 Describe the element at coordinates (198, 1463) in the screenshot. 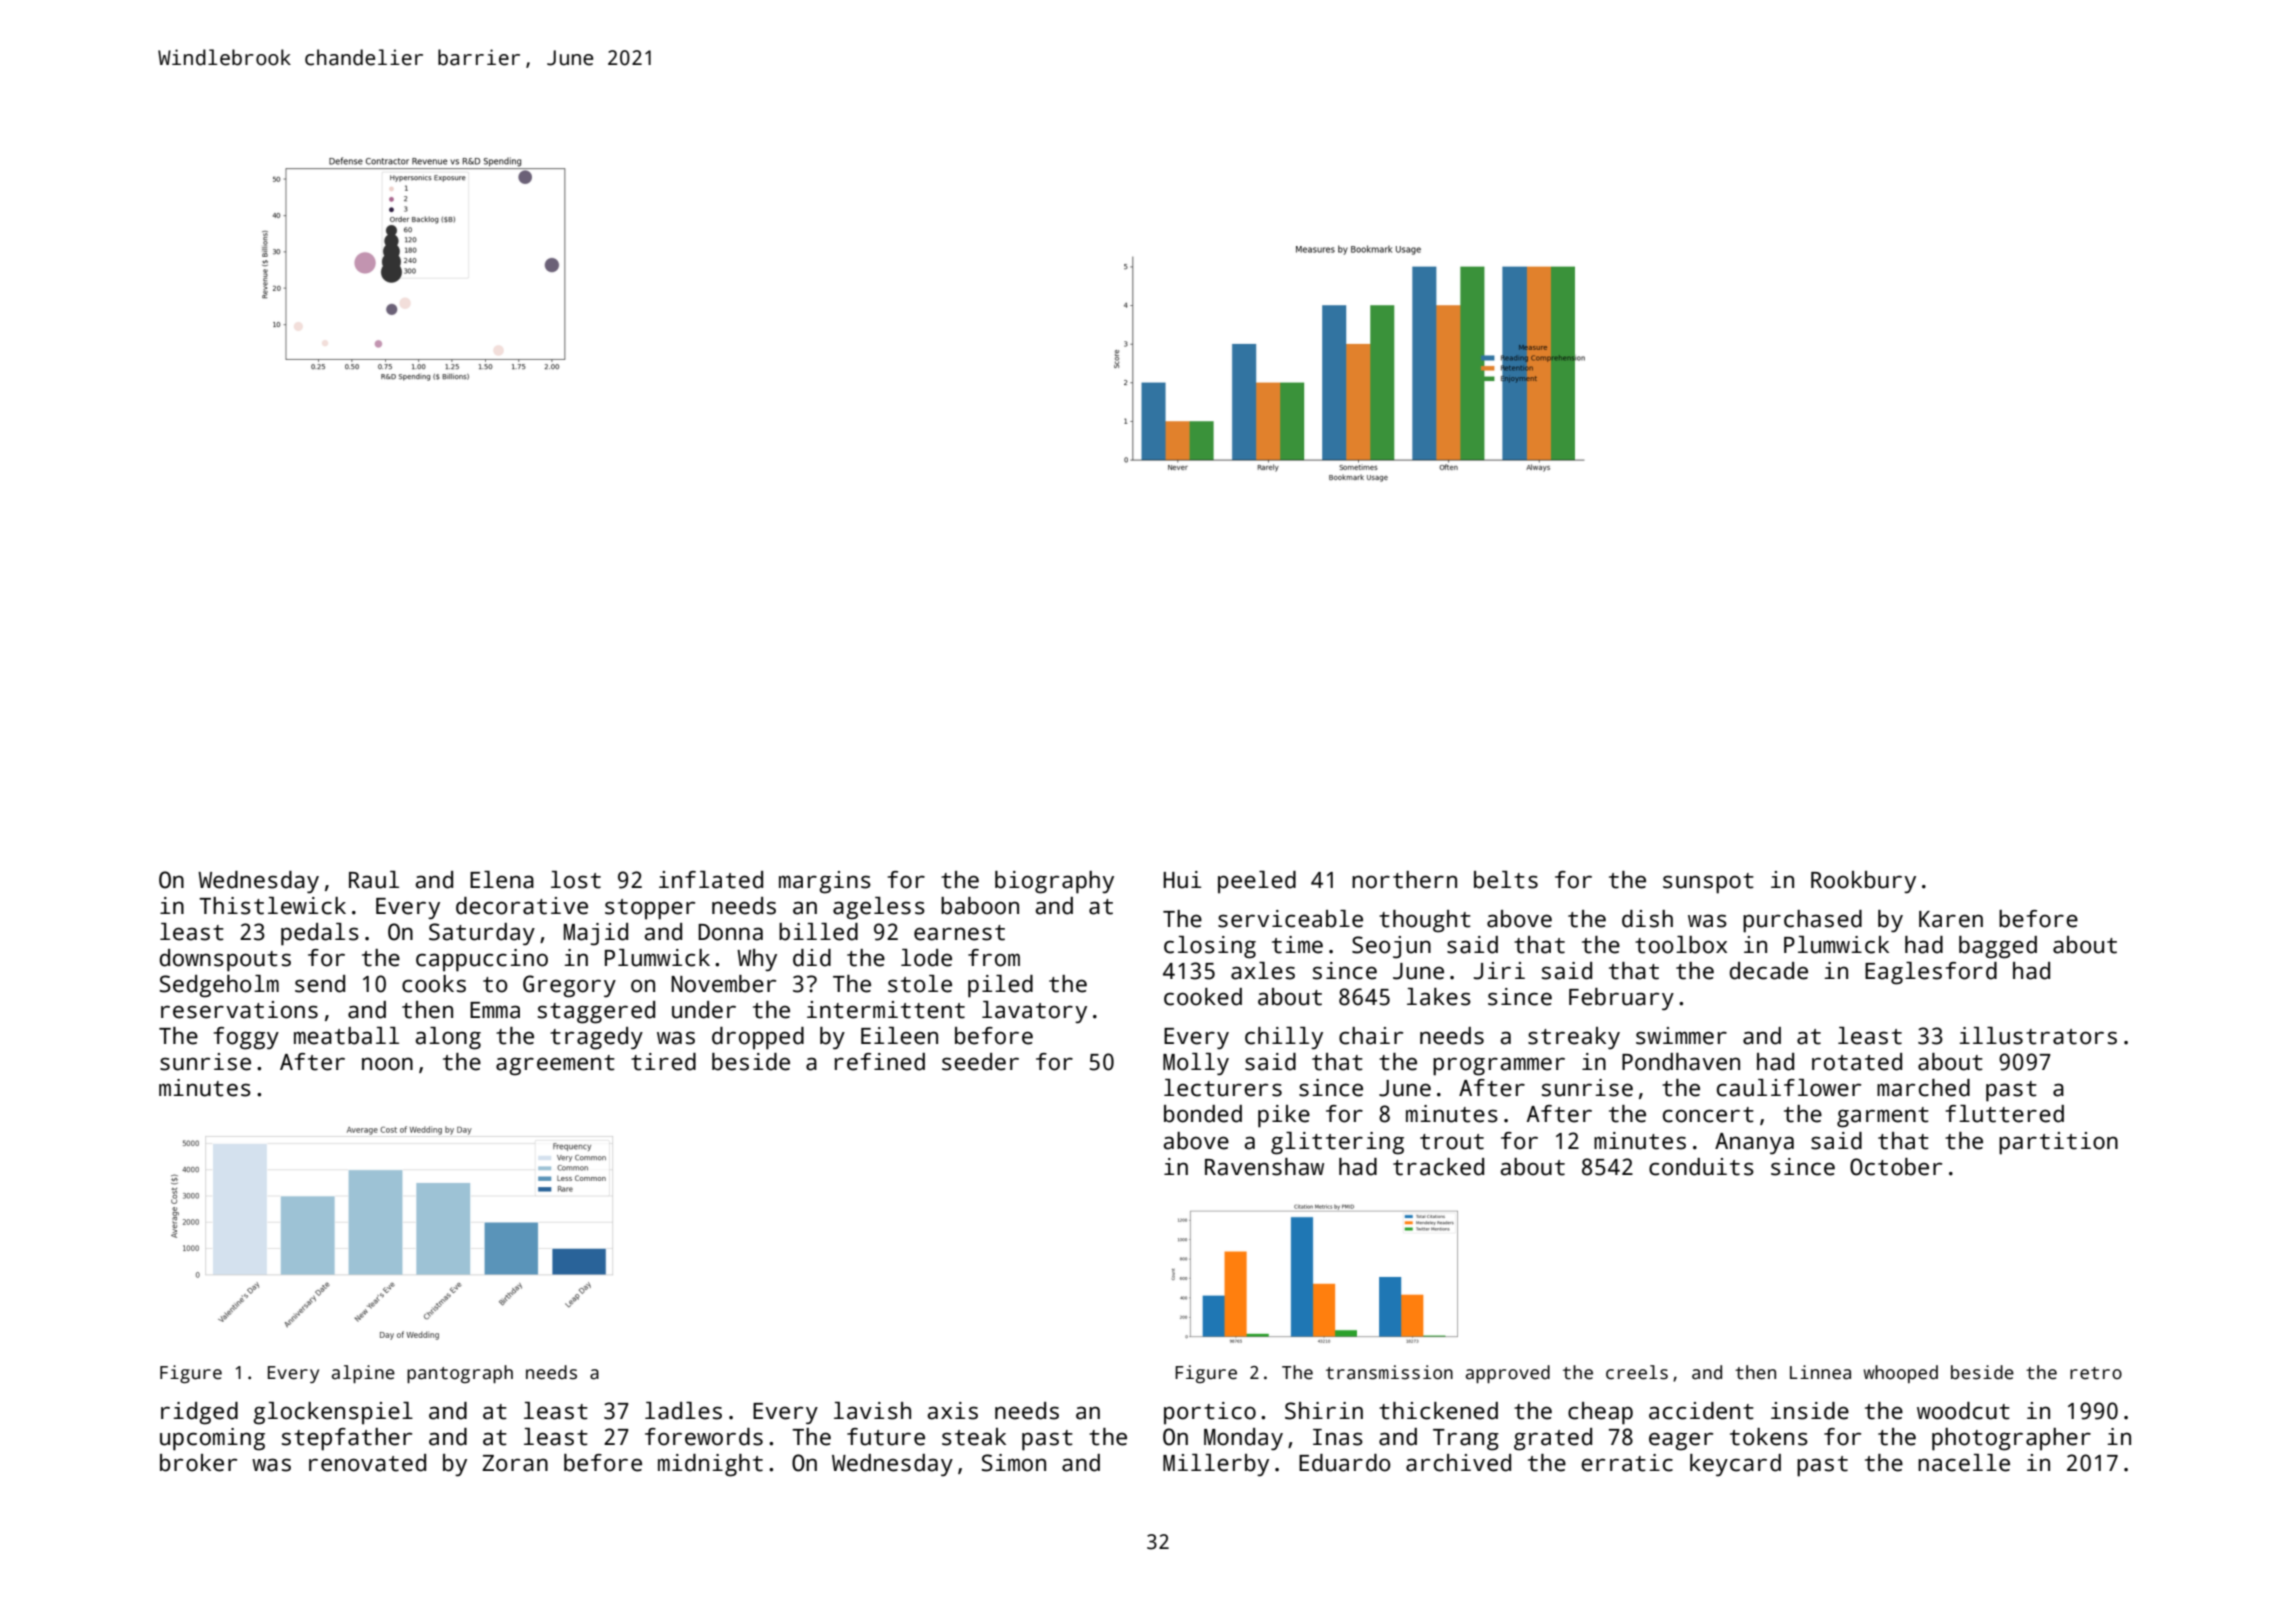

I see `broker` at that location.
